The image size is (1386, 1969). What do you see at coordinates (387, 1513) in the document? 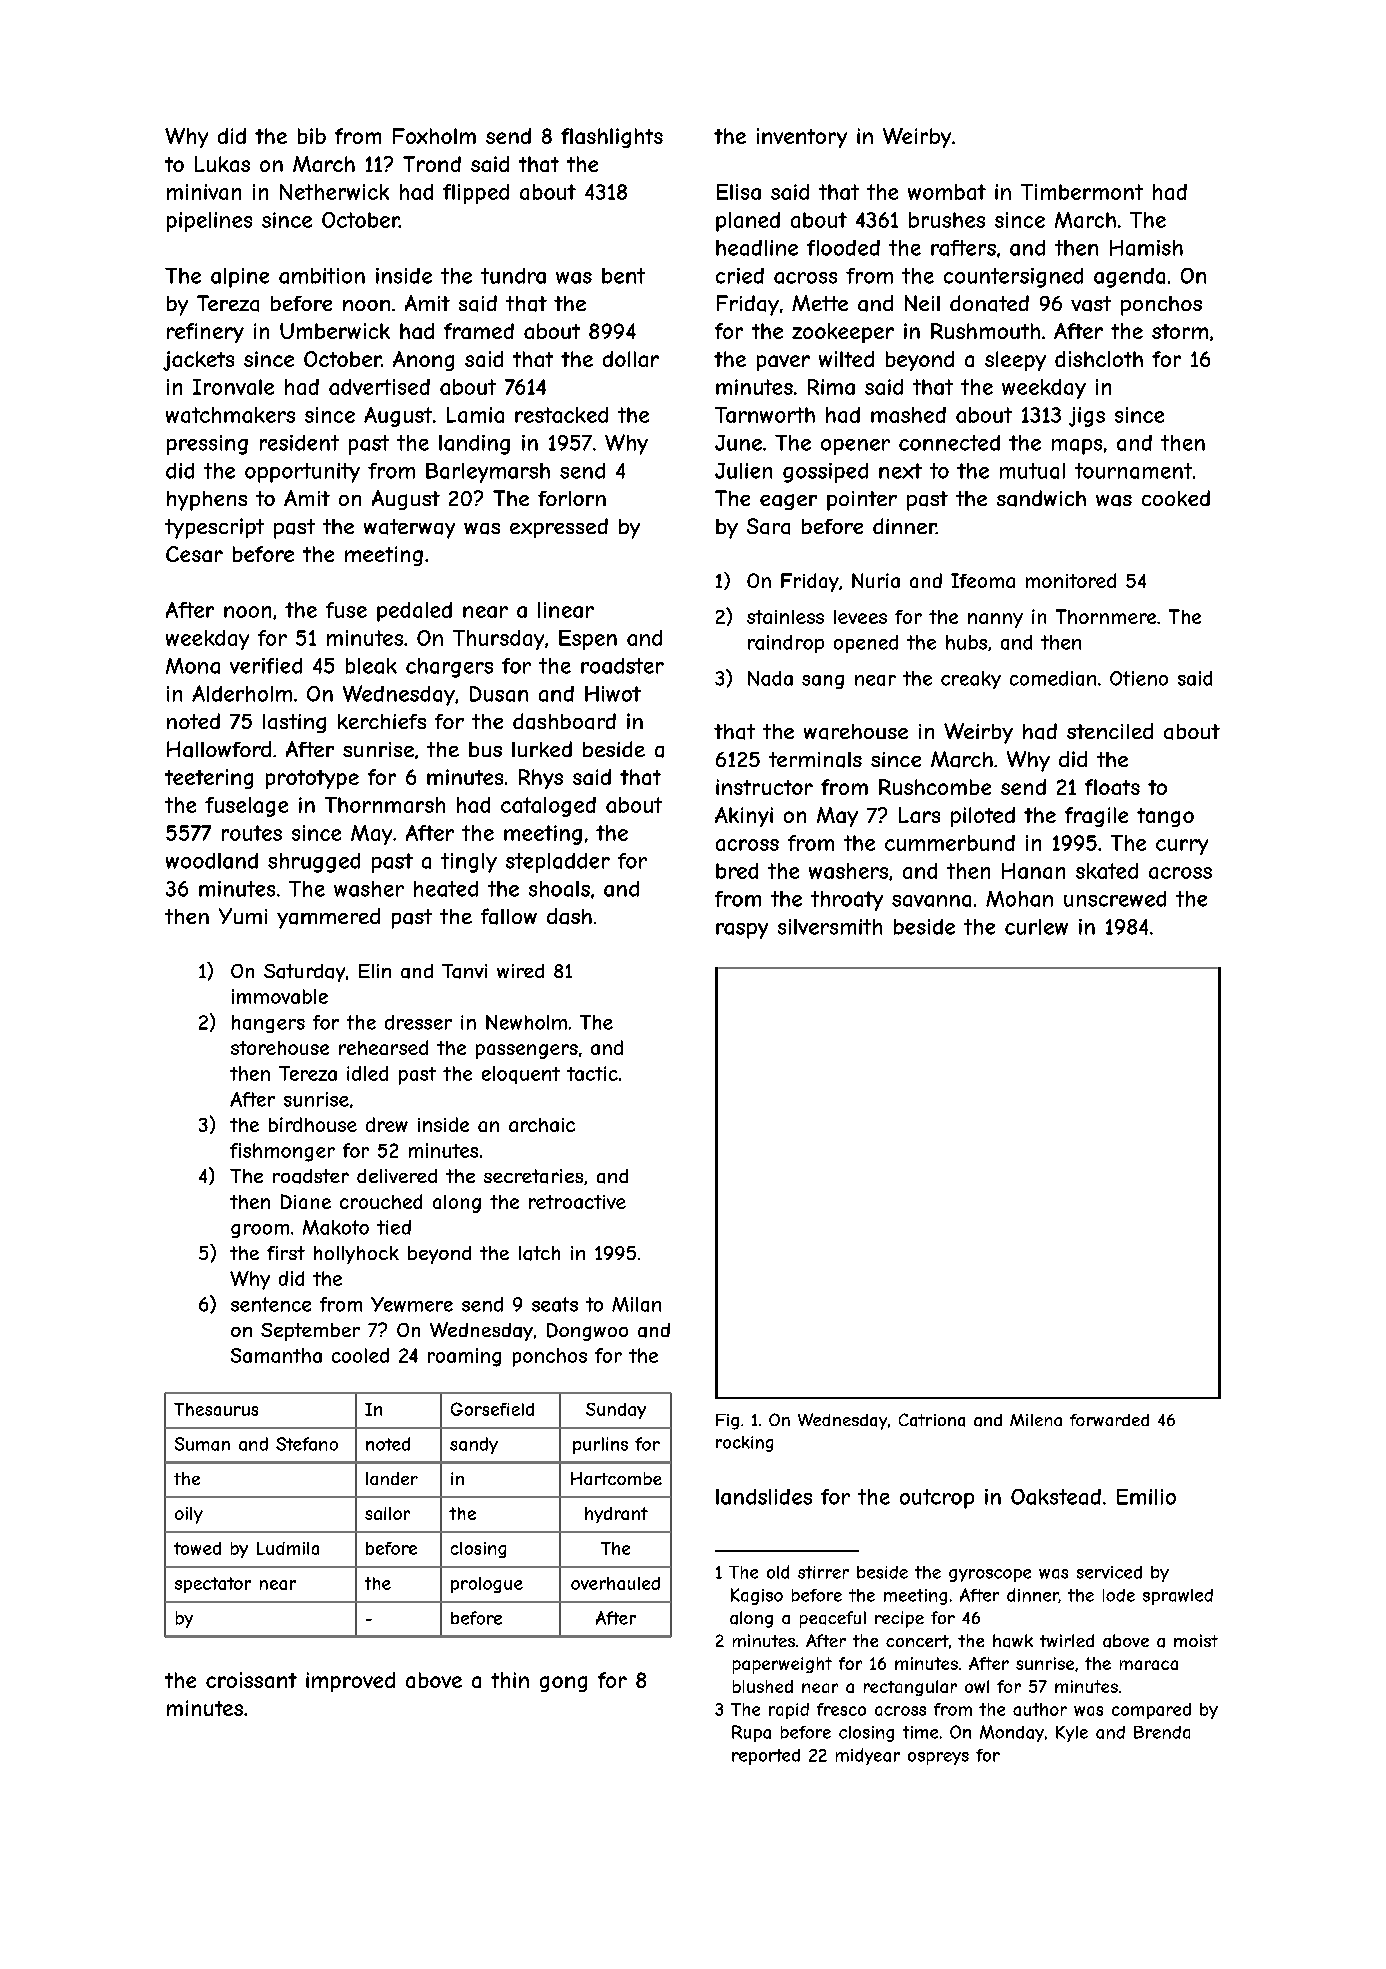
I see `sailor` at bounding box center [387, 1513].
